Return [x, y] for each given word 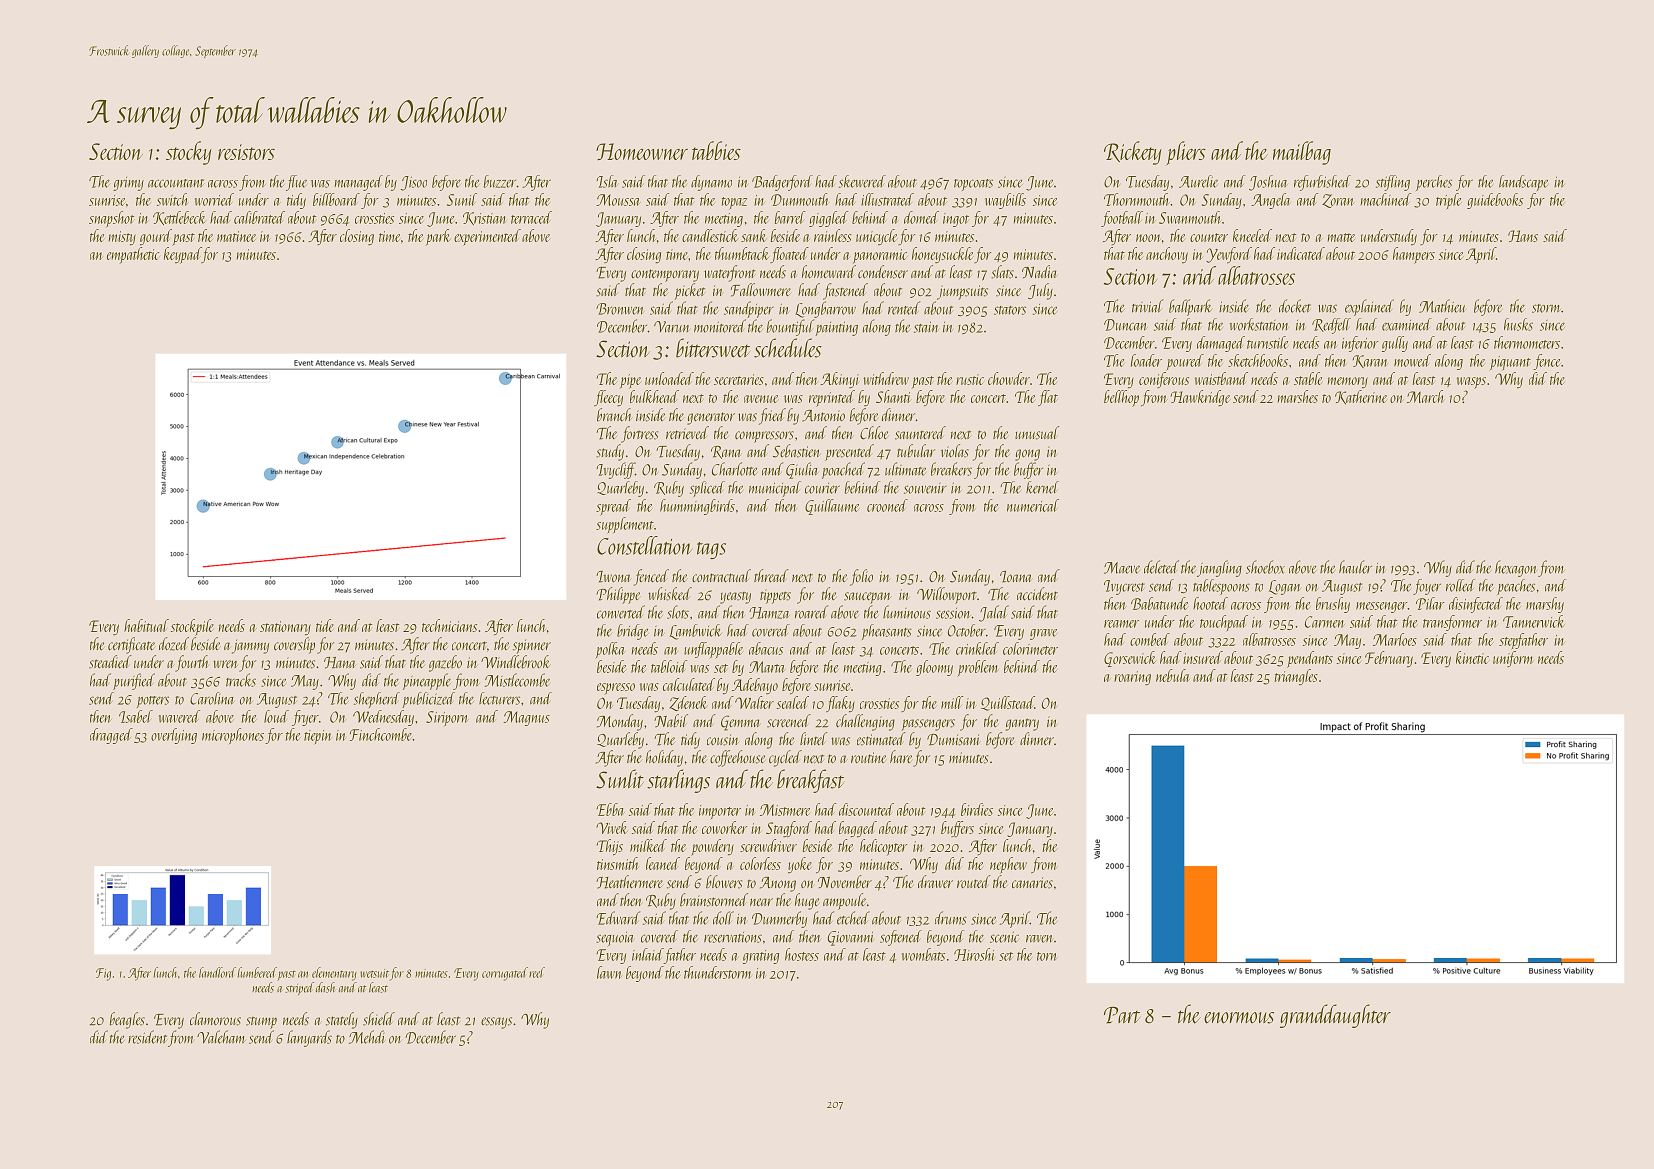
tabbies [716, 150]
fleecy [608, 398]
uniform [1513, 659]
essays [496, 1023]
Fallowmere [761, 290]
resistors [246, 152]
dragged [111, 736]
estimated [881, 739]
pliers [1186, 153]
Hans [1523, 236]
